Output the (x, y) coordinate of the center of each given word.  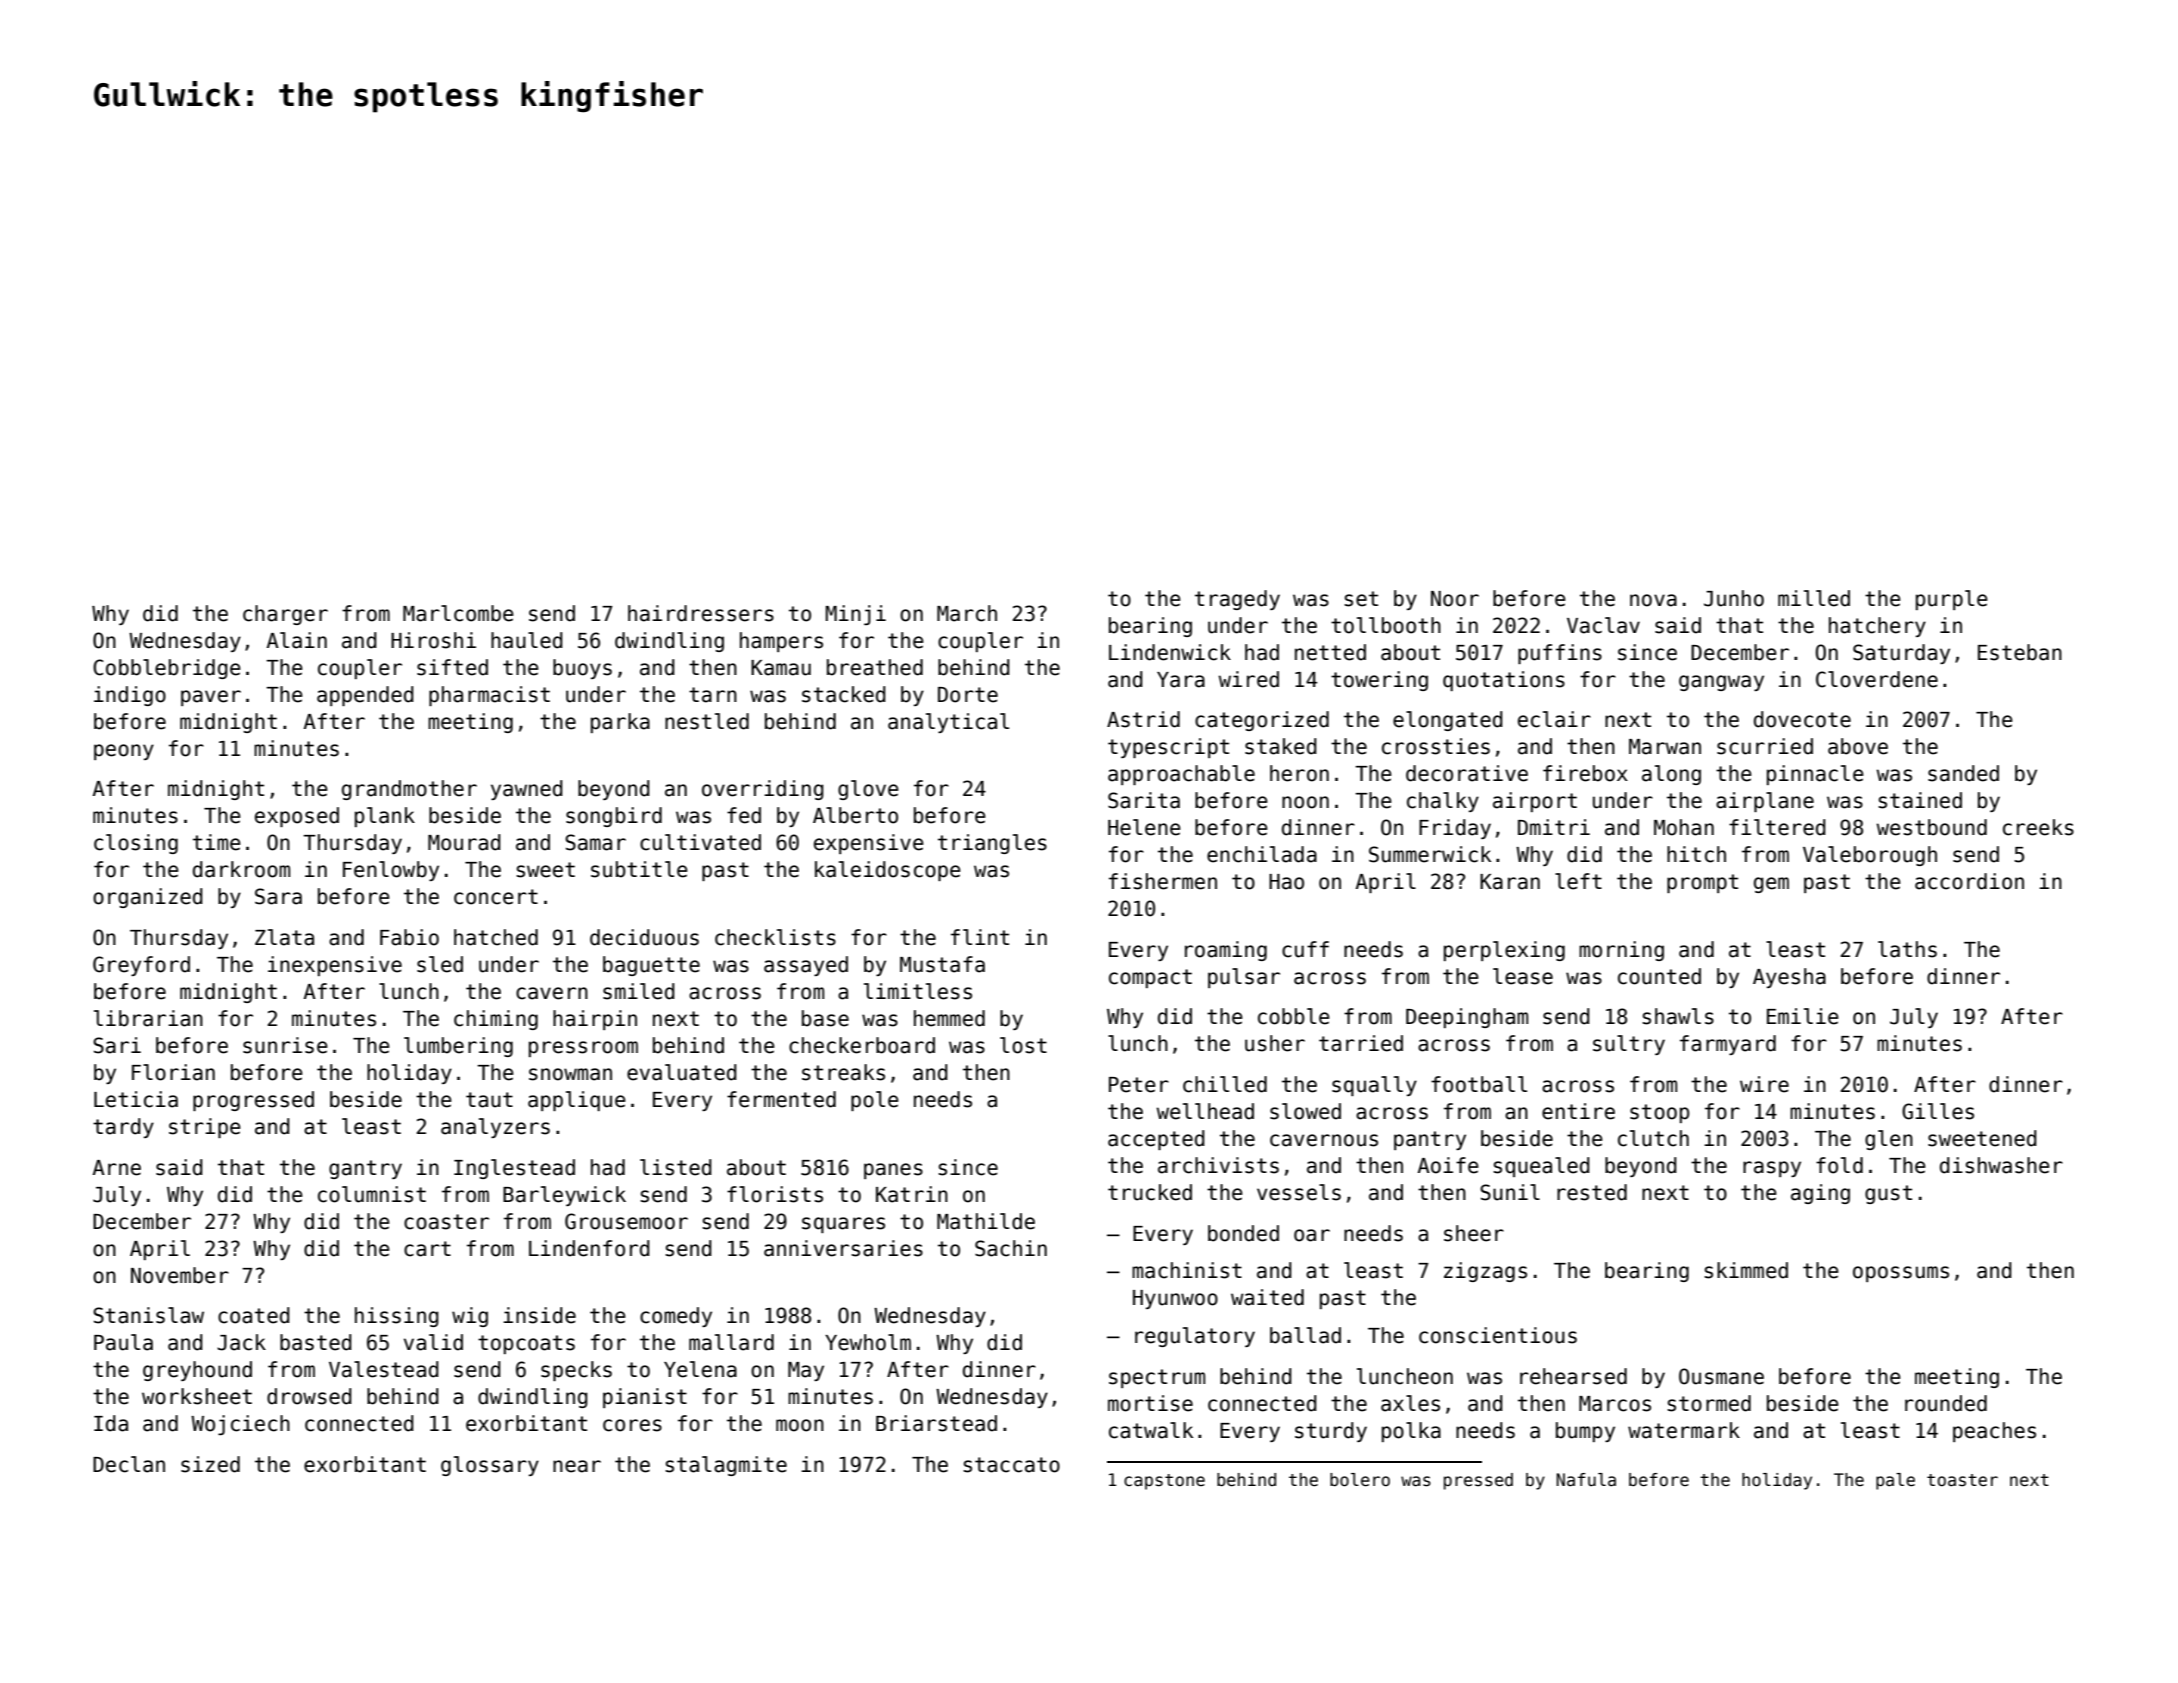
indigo (130, 696)
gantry (365, 1169)
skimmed (1746, 1270)
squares (843, 1225)
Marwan (1665, 747)
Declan (129, 1464)
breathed (875, 667)
